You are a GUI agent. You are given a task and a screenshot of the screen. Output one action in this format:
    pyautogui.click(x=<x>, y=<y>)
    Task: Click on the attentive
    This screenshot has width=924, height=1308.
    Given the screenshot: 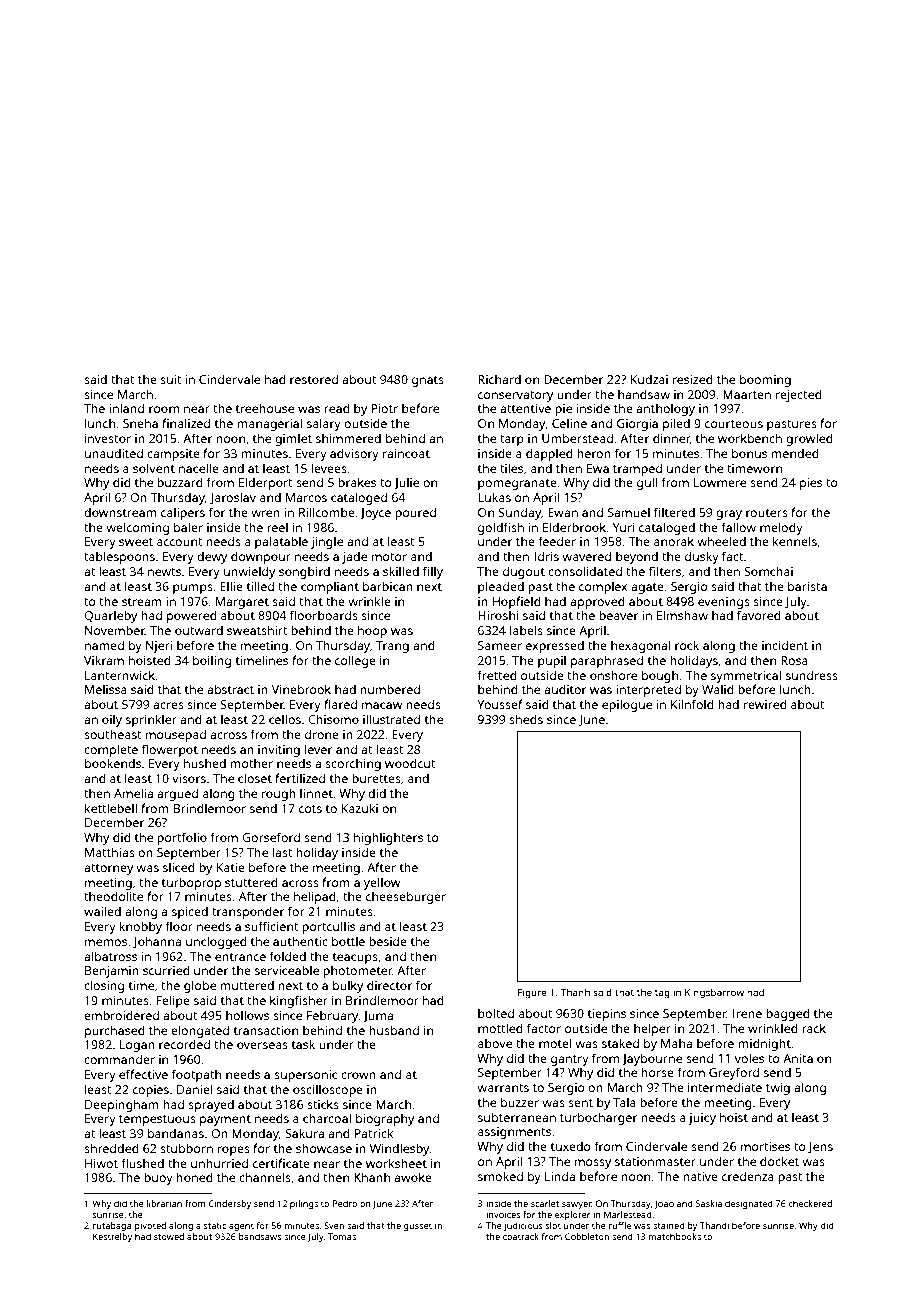 What is the action you would take?
    pyautogui.click(x=525, y=408)
